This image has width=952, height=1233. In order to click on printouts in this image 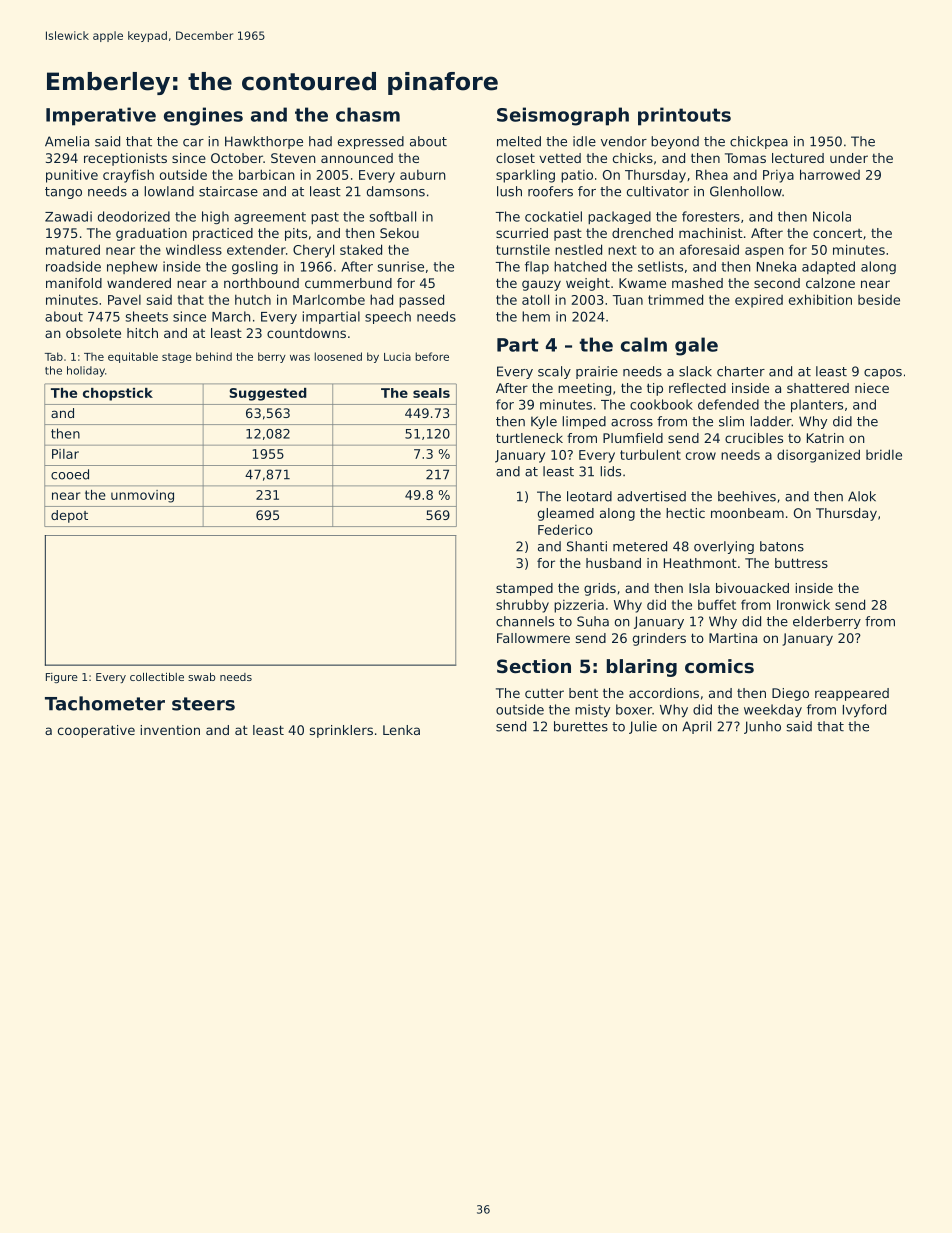, I will do `click(684, 116)`.
